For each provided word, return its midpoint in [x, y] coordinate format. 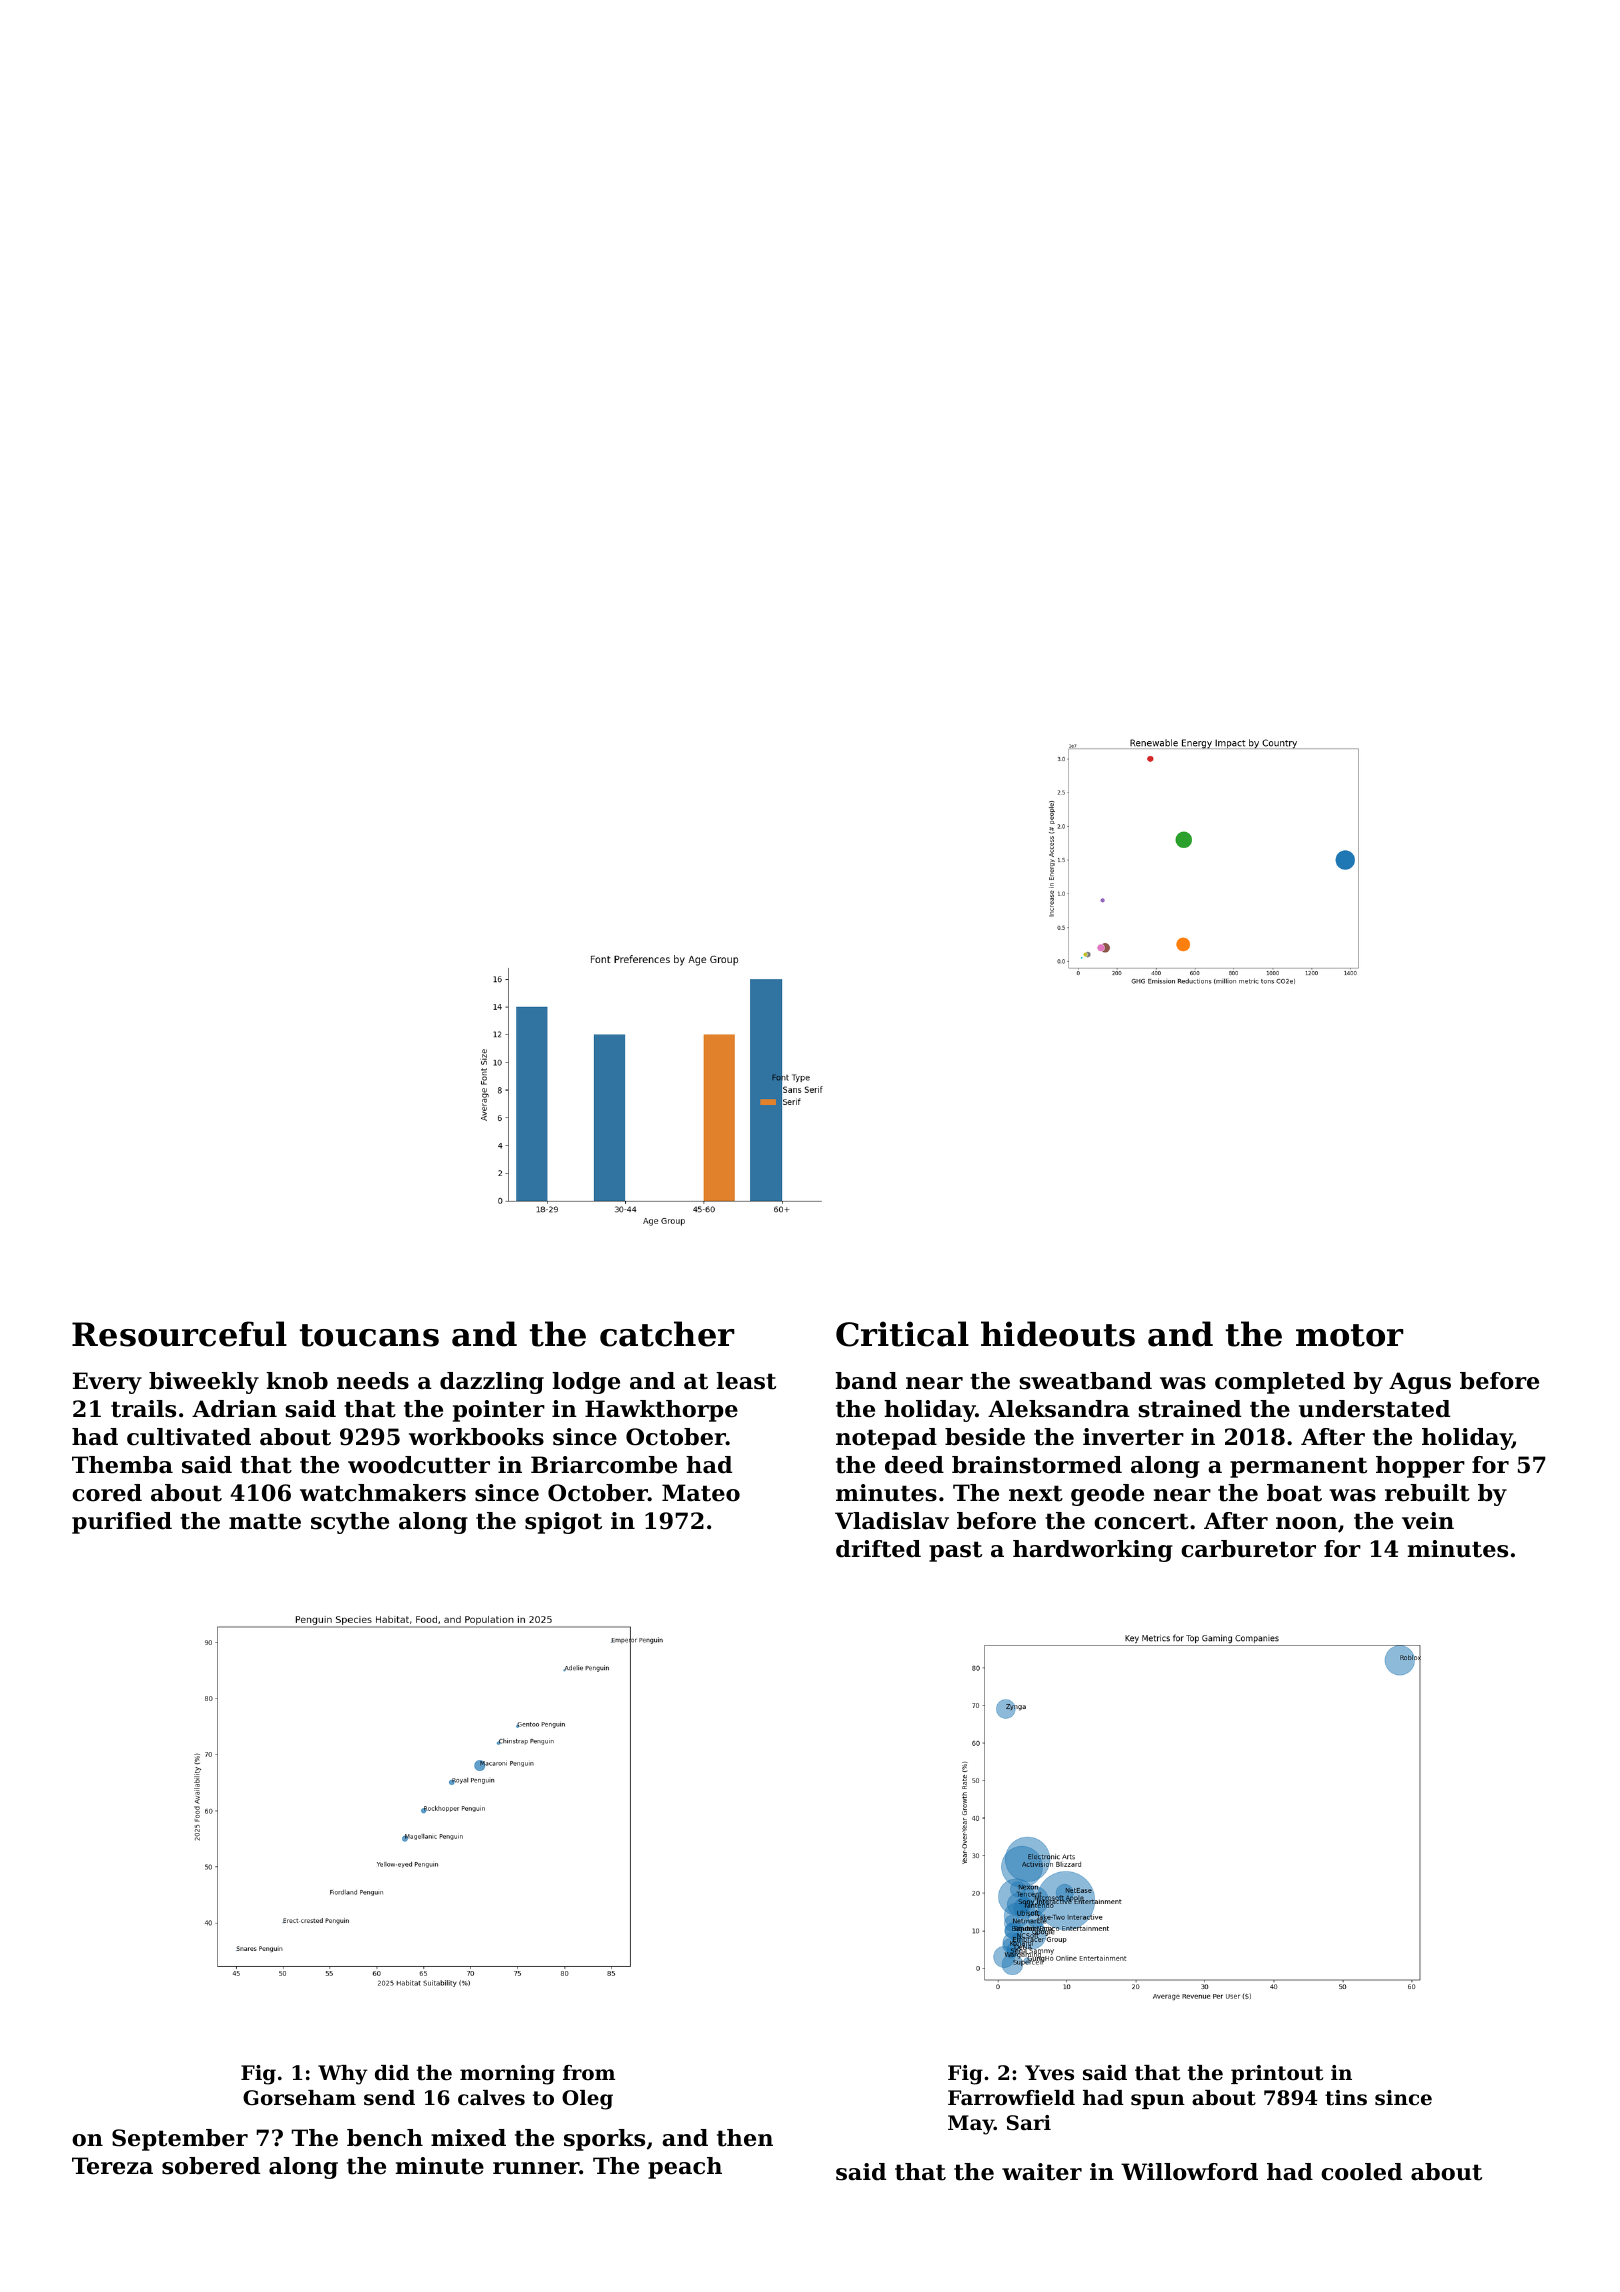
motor [1350, 1335]
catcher [667, 1334]
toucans [369, 1335]
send [389, 2098]
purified [122, 1523]
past [955, 1551]
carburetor [1248, 1549]
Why [343, 2075]
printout [1277, 2074]
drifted [878, 1549]
